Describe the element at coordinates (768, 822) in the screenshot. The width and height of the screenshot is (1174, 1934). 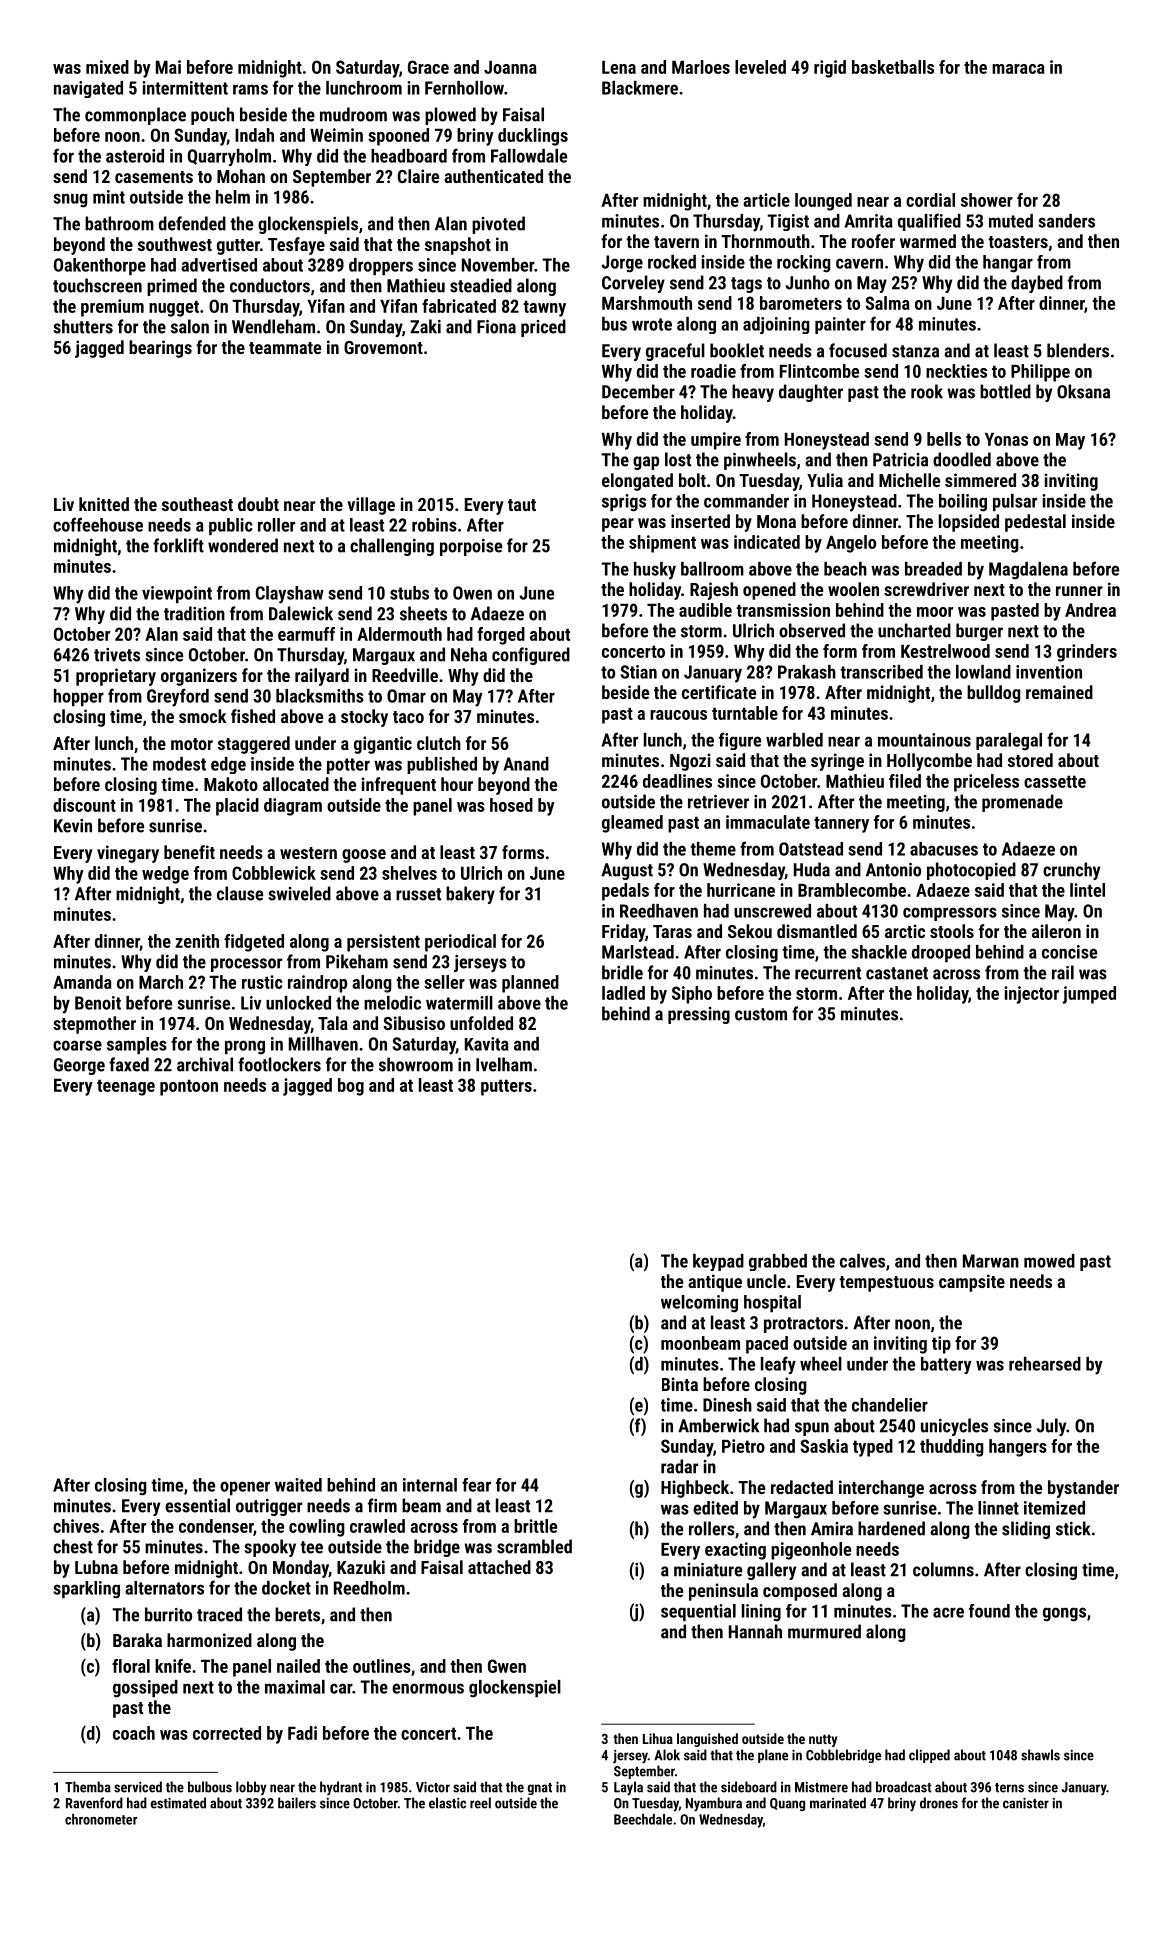
I see `immaculate` at that location.
